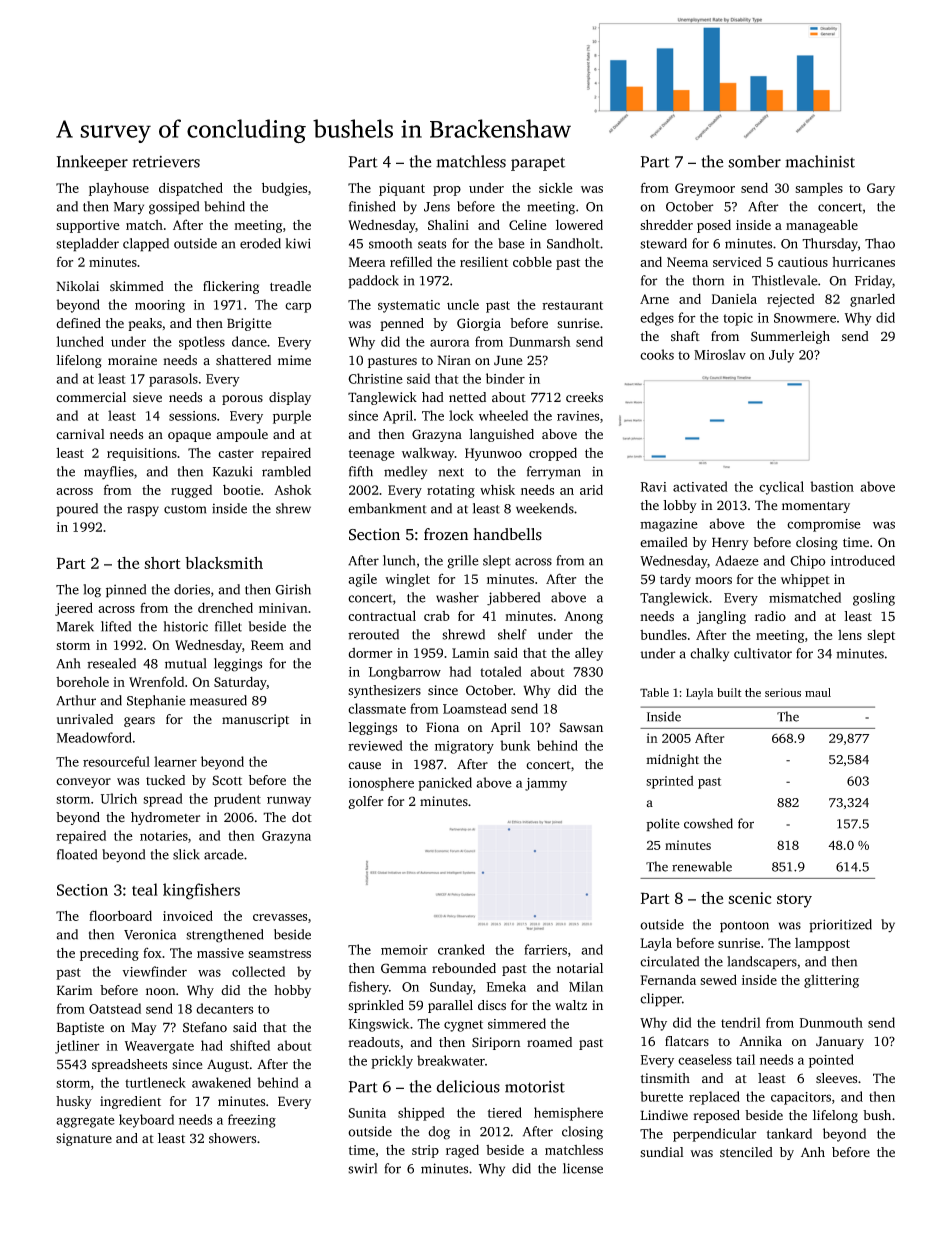 The width and height of the screenshot is (952, 1233). What do you see at coordinates (228, 626) in the screenshot?
I see `fillet` at bounding box center [228, 626].
